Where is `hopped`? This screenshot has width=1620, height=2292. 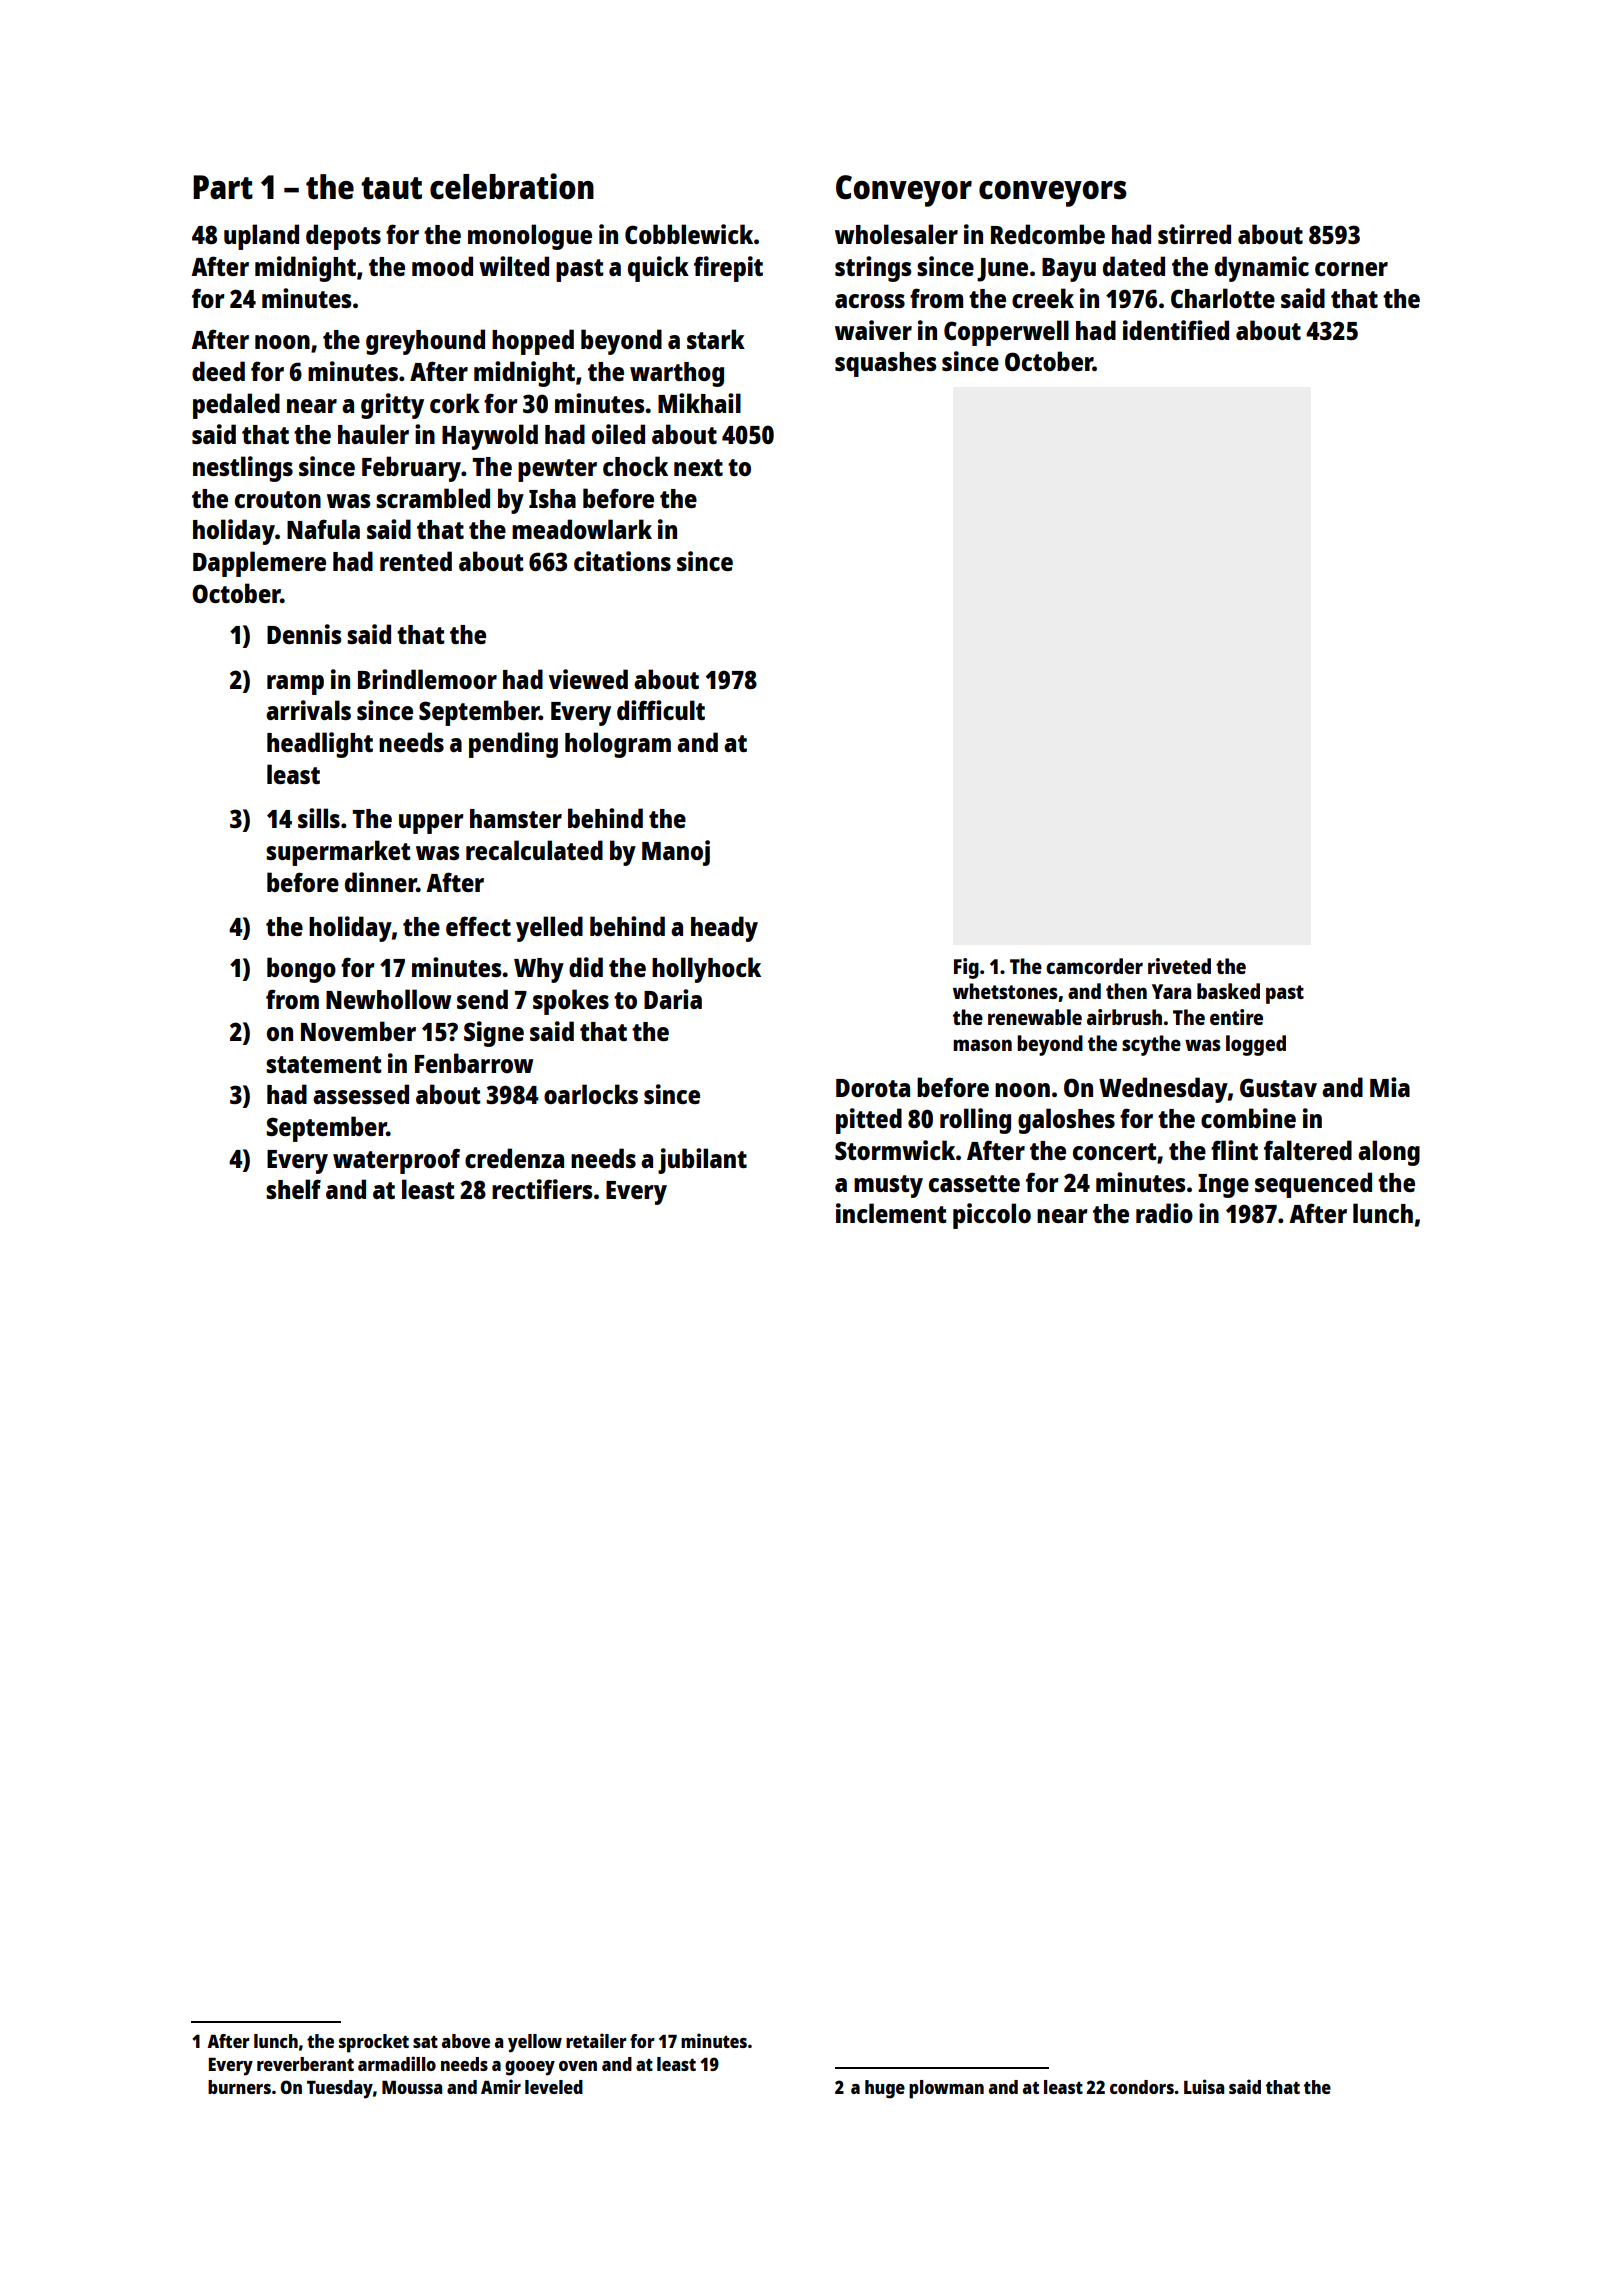 hopped is located at coordinates (533, 342).
